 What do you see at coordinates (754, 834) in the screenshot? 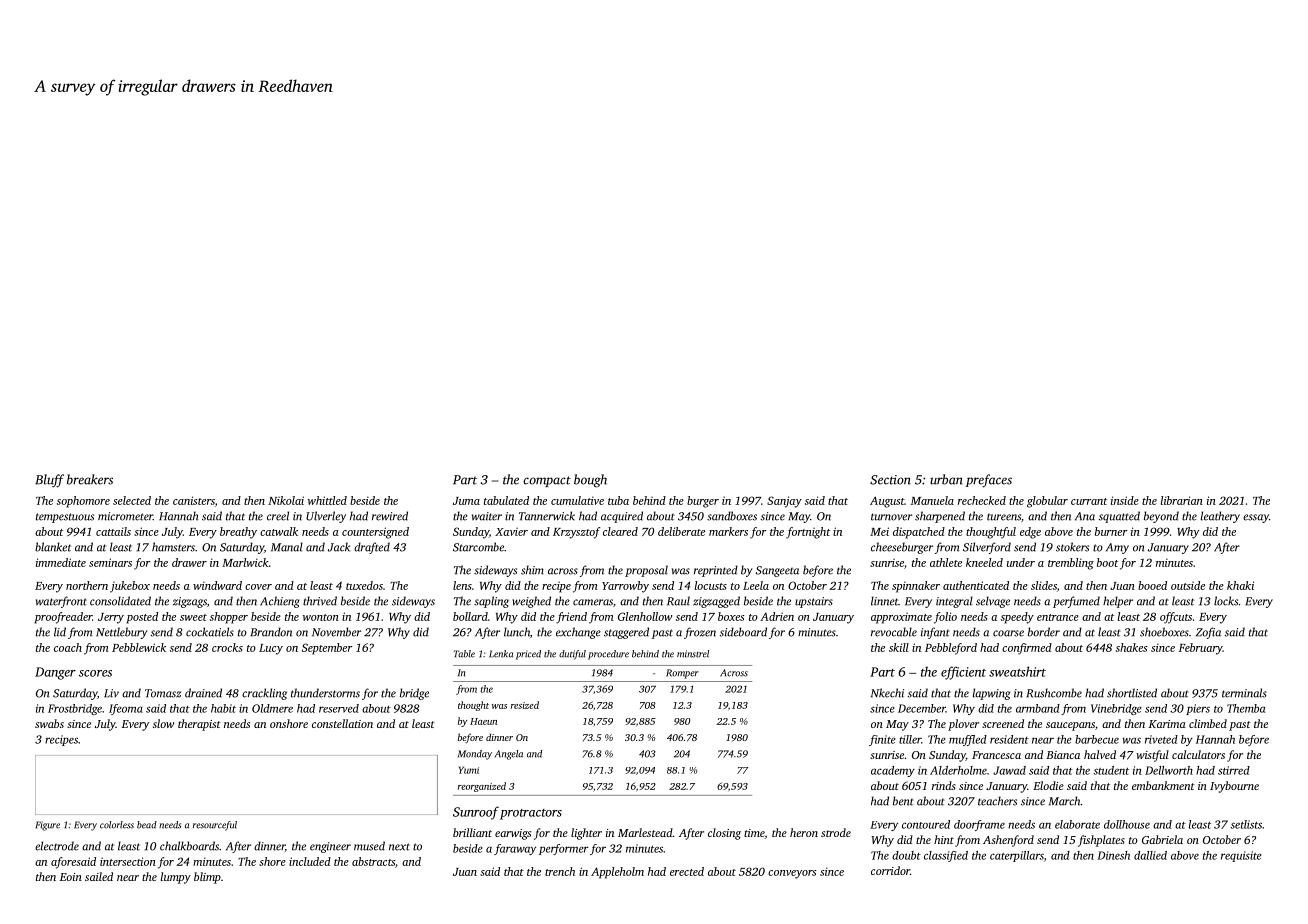
I see `time` at bounding box center [754, 834].
